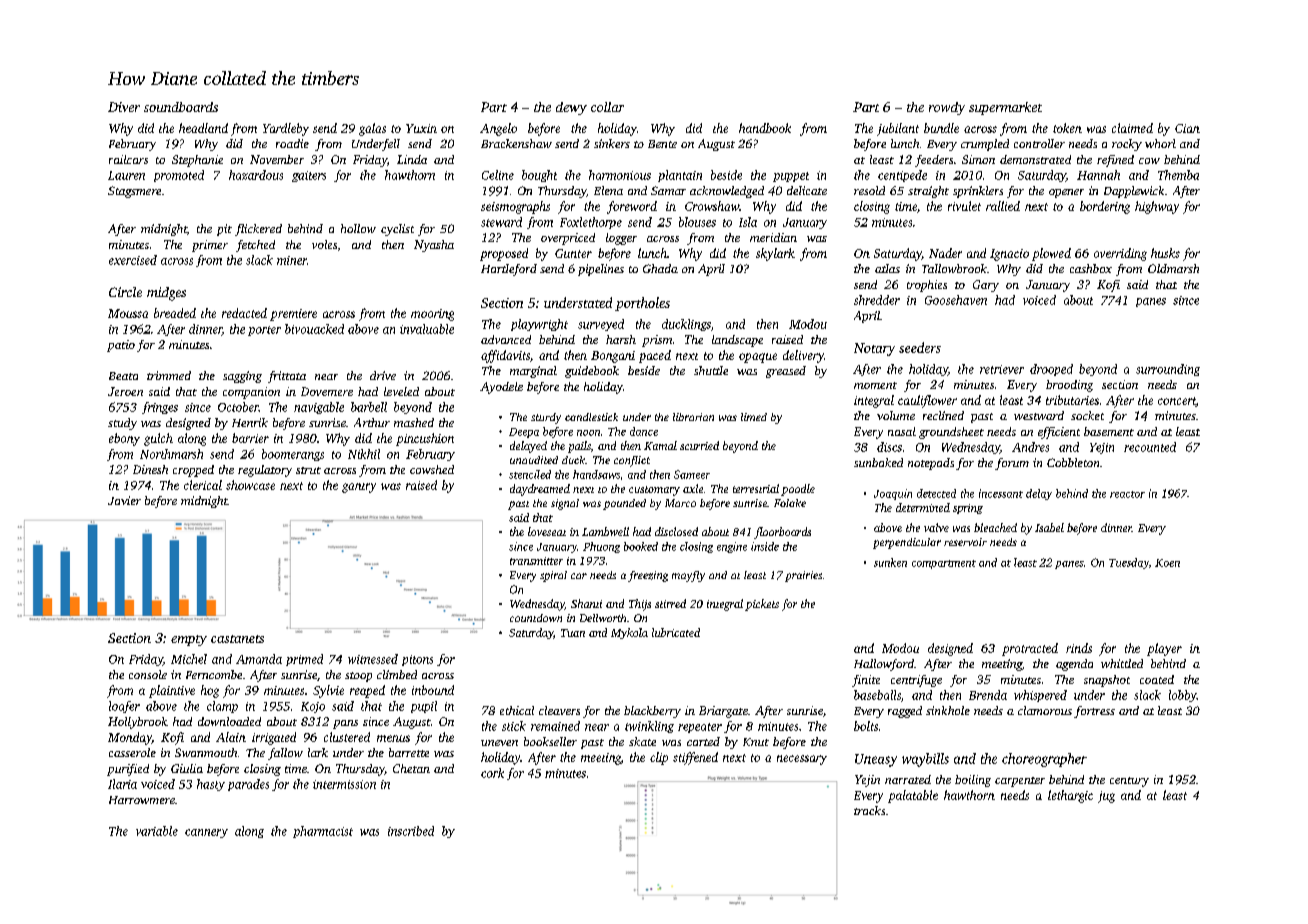 Image resolution: width=1308 pixels, height=924 pixels. What do you see at coordinates (802, 760) in the screenshot?
I see `necessary` at bounding box center [802, 760].
